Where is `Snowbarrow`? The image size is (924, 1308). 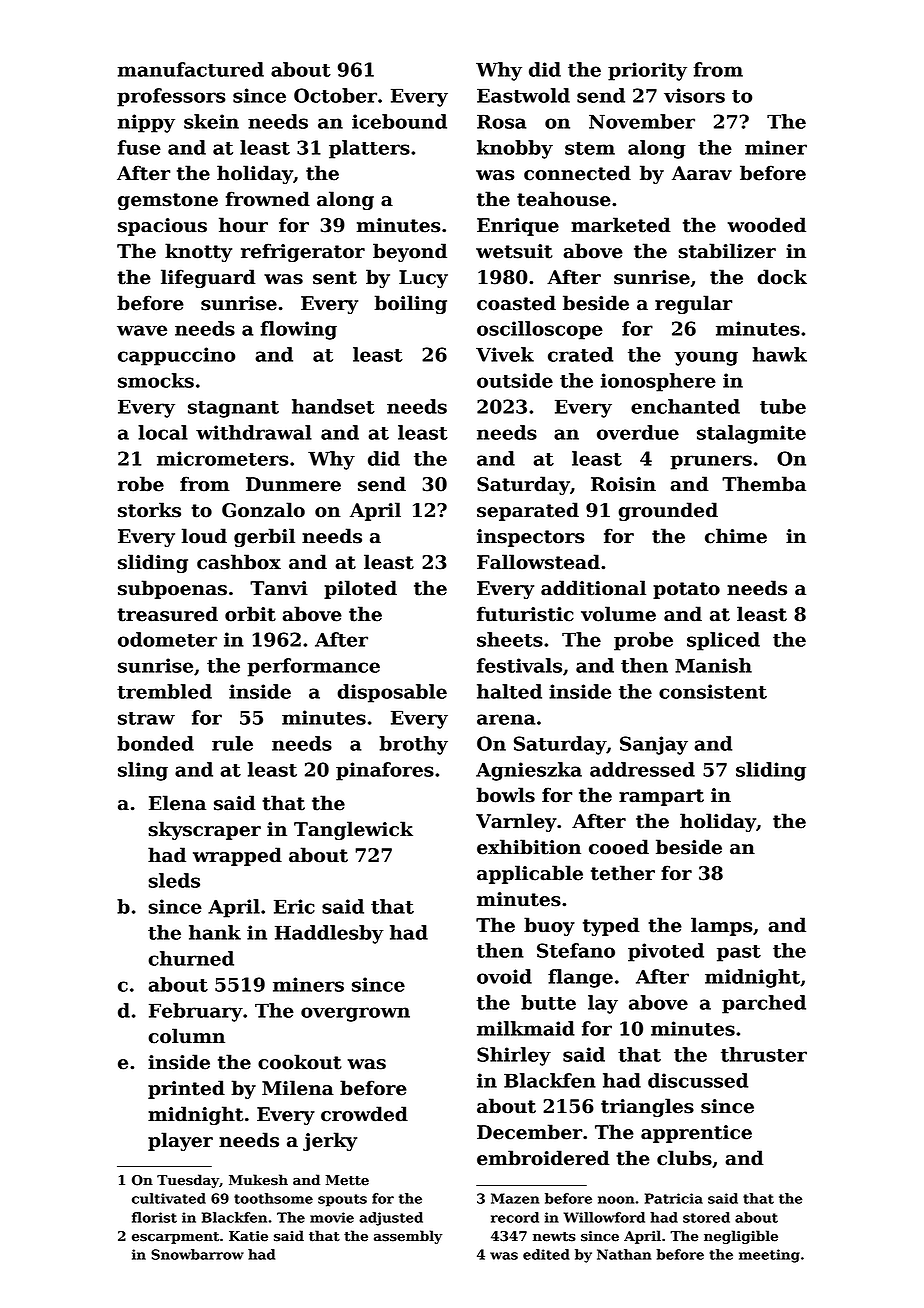
Snowbarrow is located at coordinates (197, 1254).
